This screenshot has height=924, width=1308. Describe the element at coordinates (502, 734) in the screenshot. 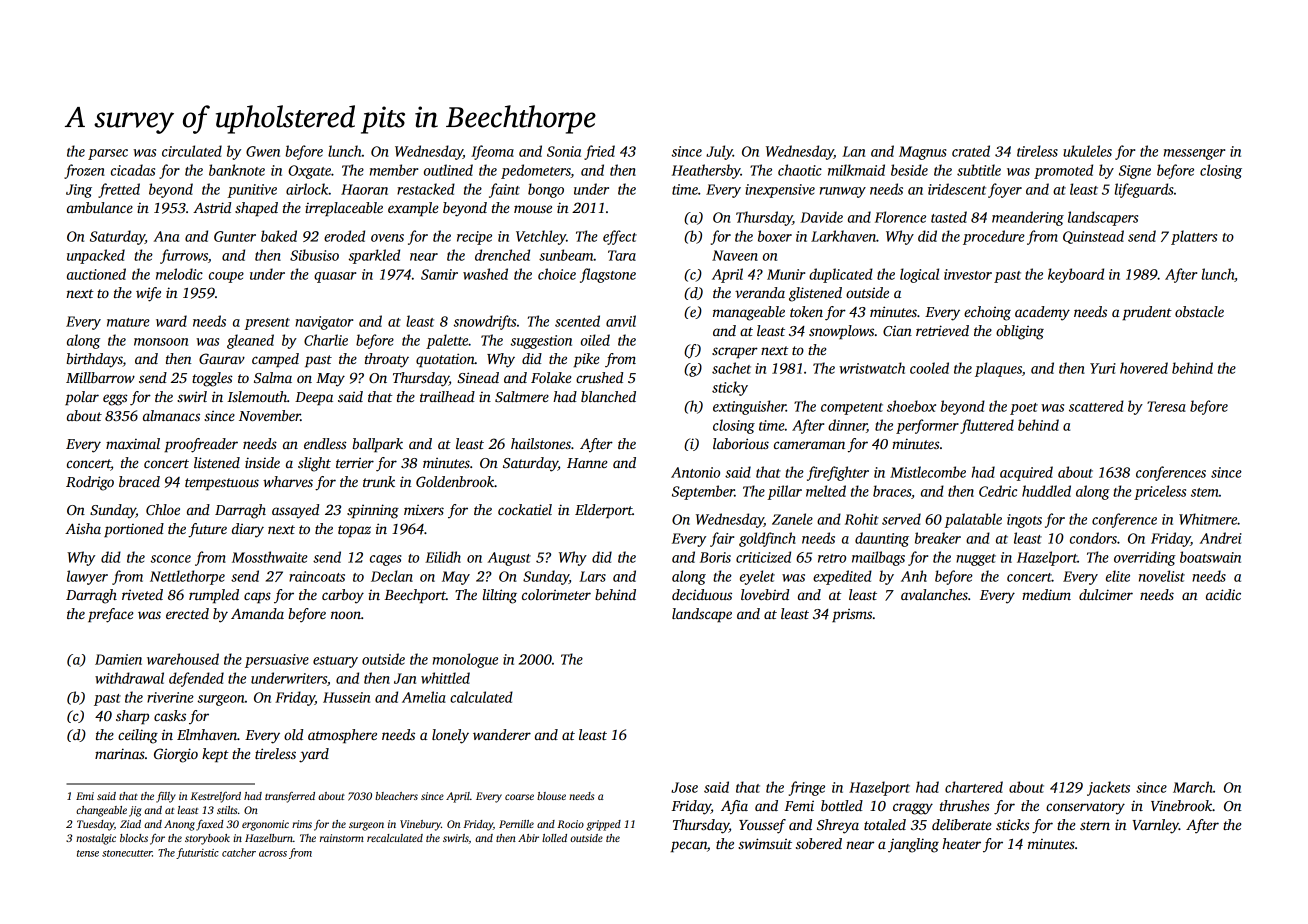

I see `wanderer` at that location.
